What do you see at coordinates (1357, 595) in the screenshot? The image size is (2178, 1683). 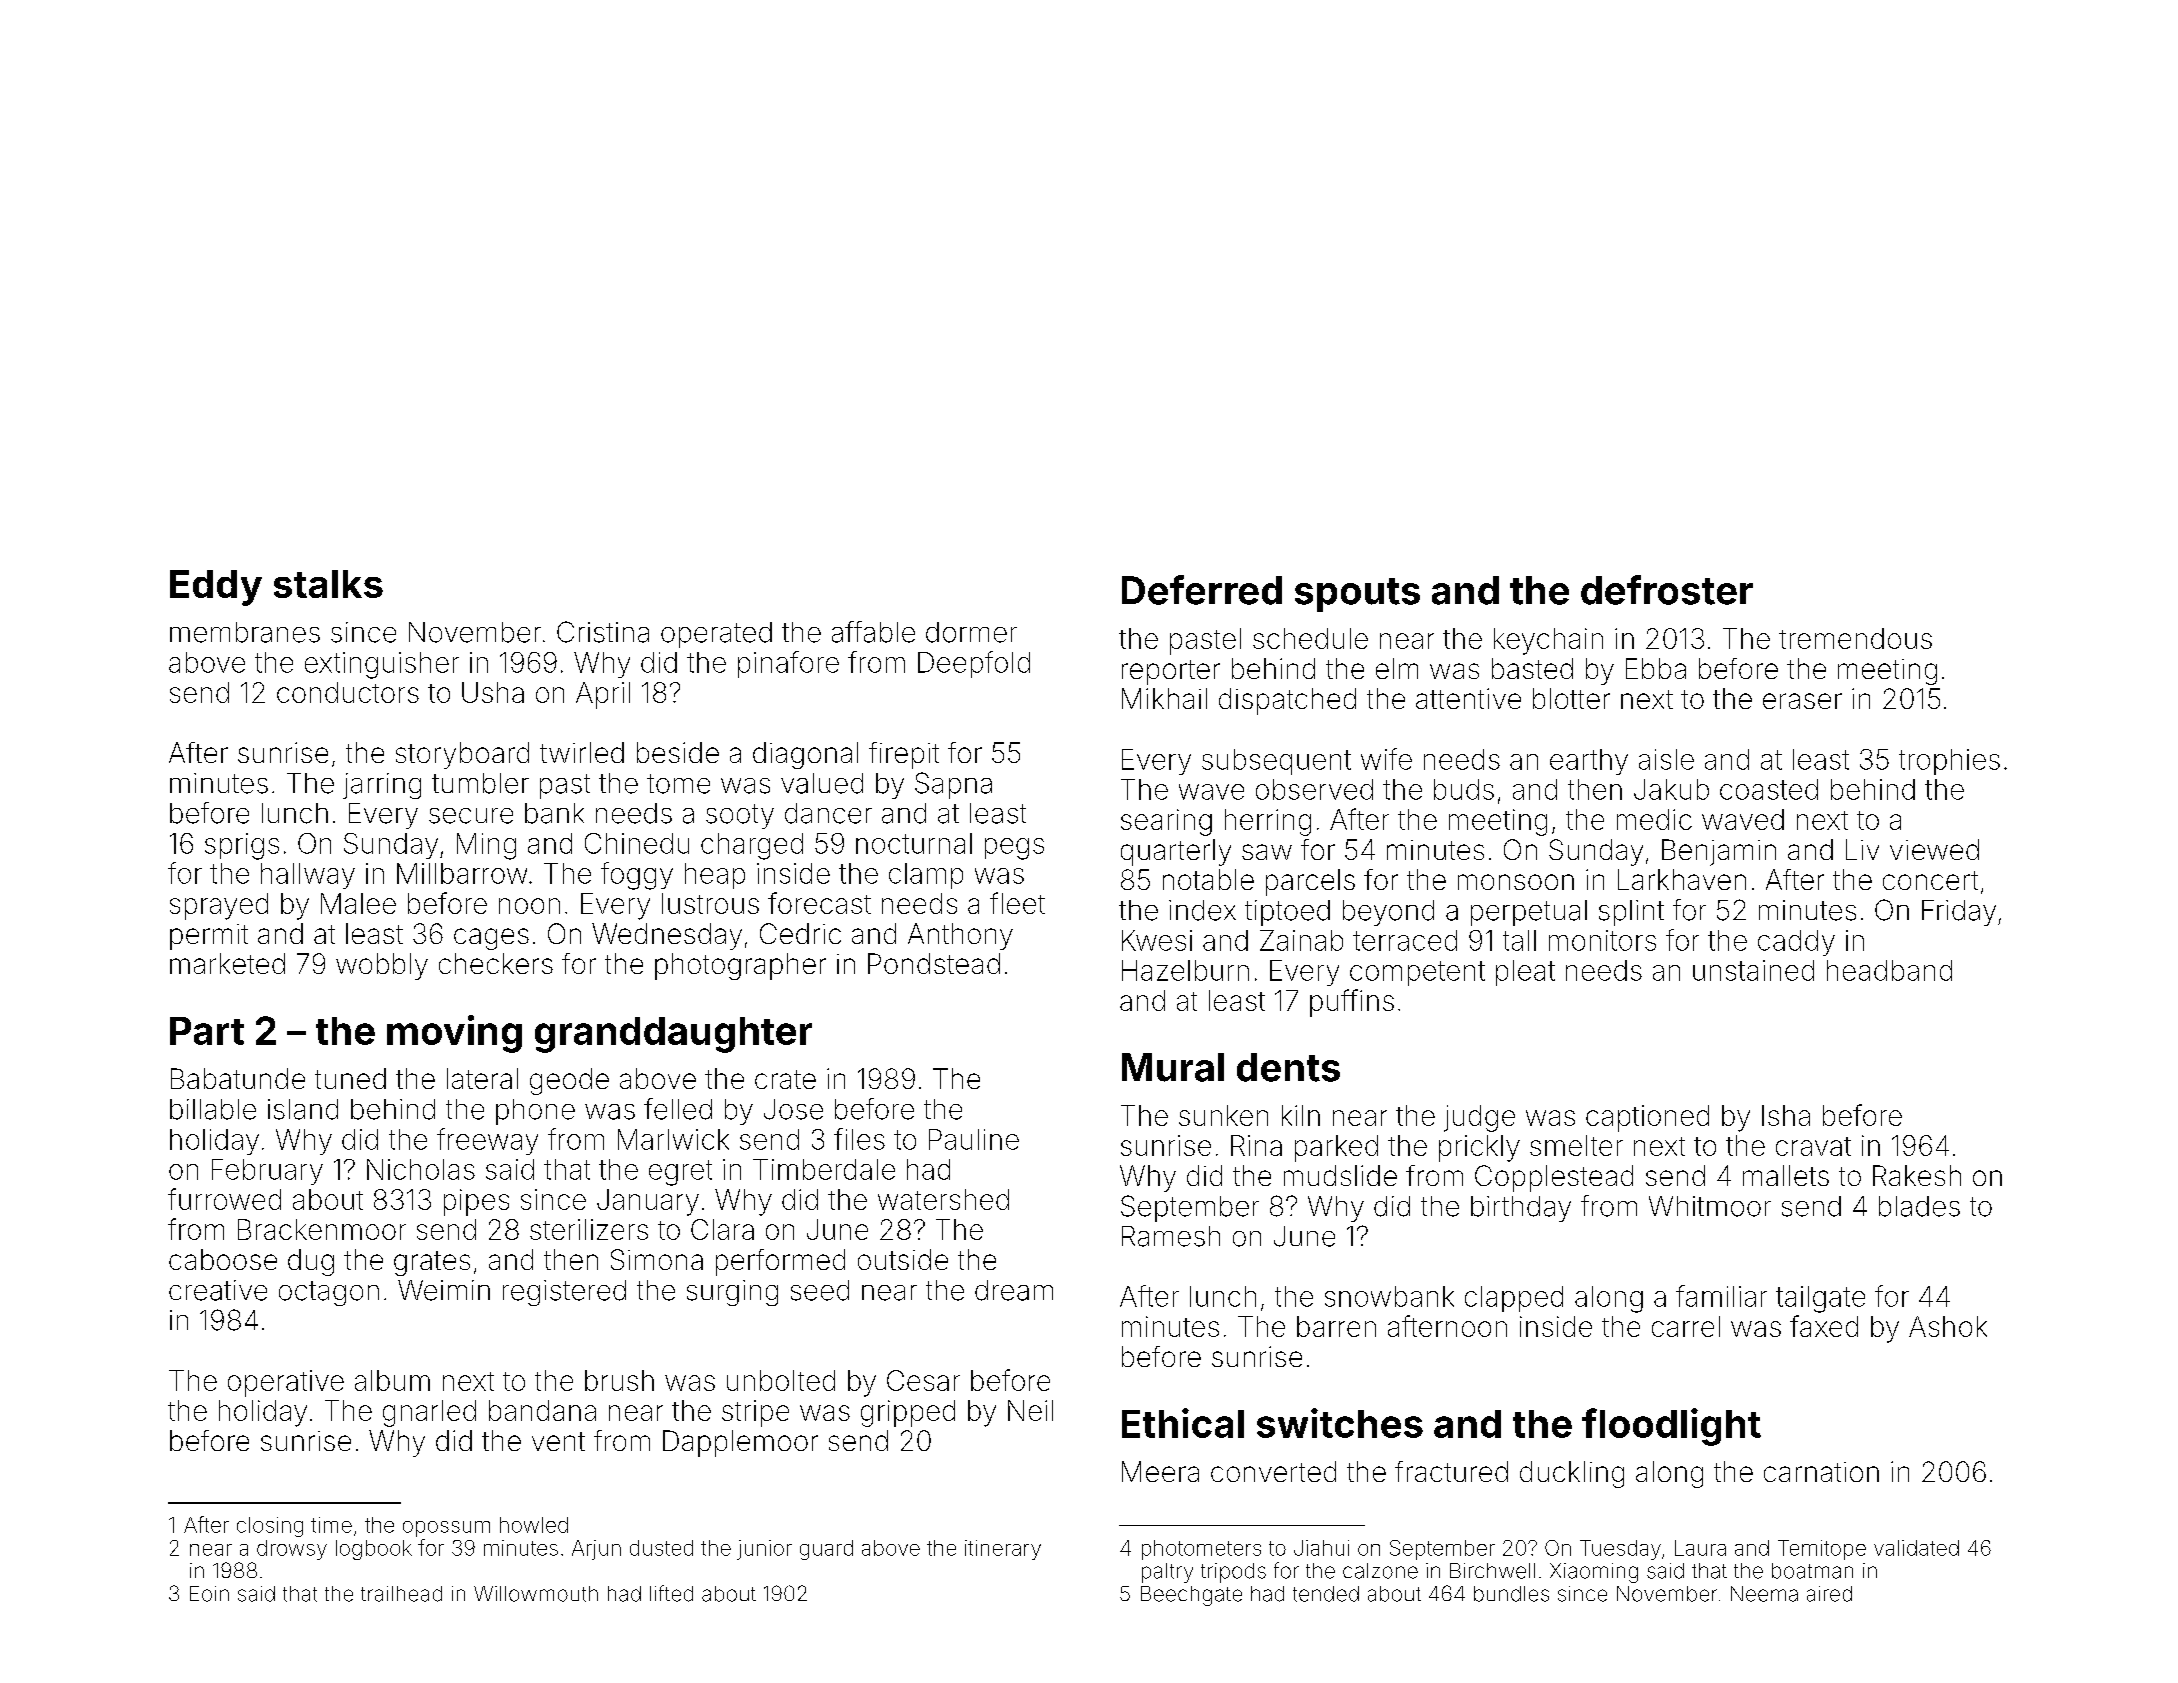 I see `spouts` at bounding box center [1357, 595].
